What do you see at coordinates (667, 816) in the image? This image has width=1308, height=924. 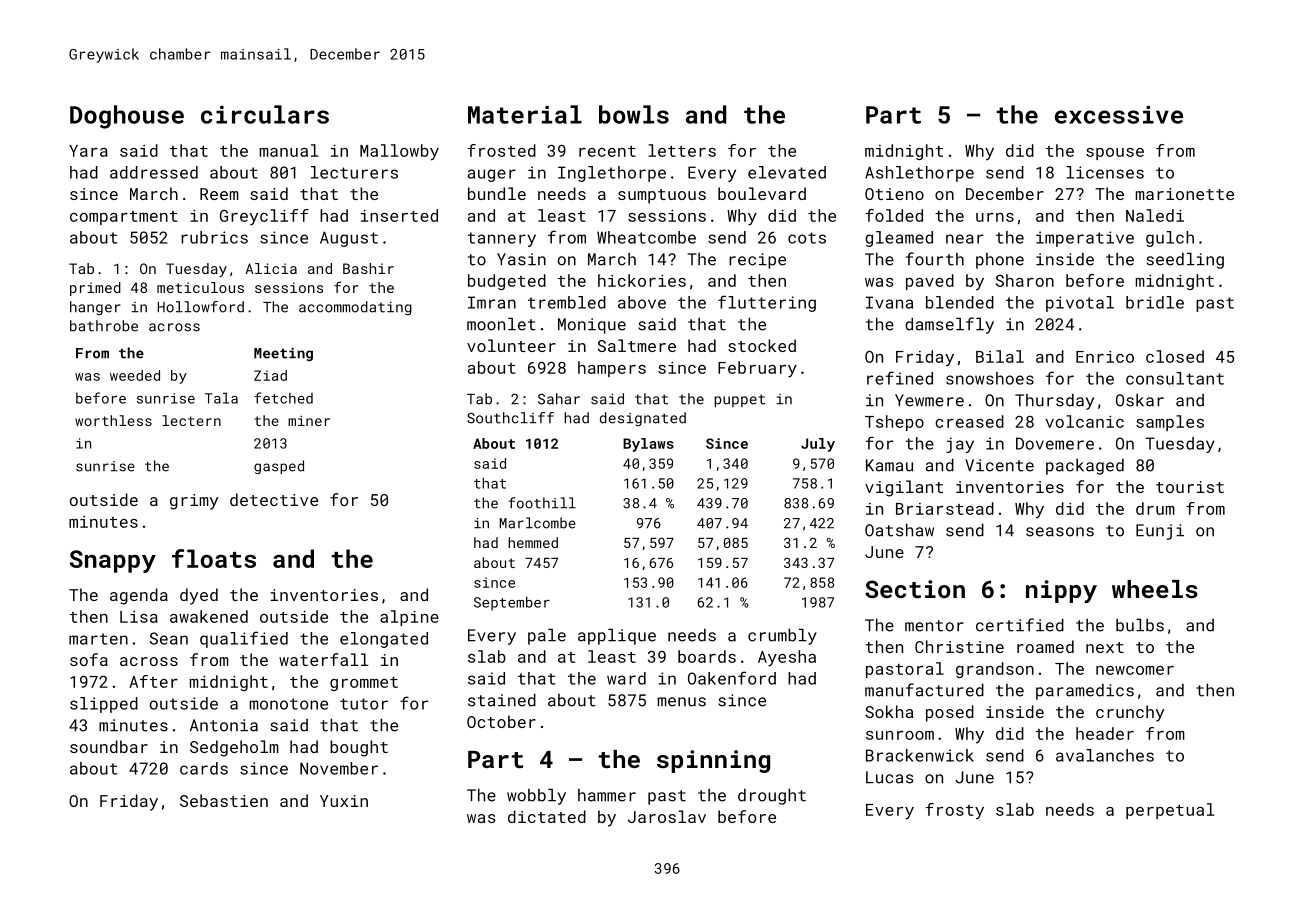 I see `Jaroslav` at bounding box center [667, 816].
